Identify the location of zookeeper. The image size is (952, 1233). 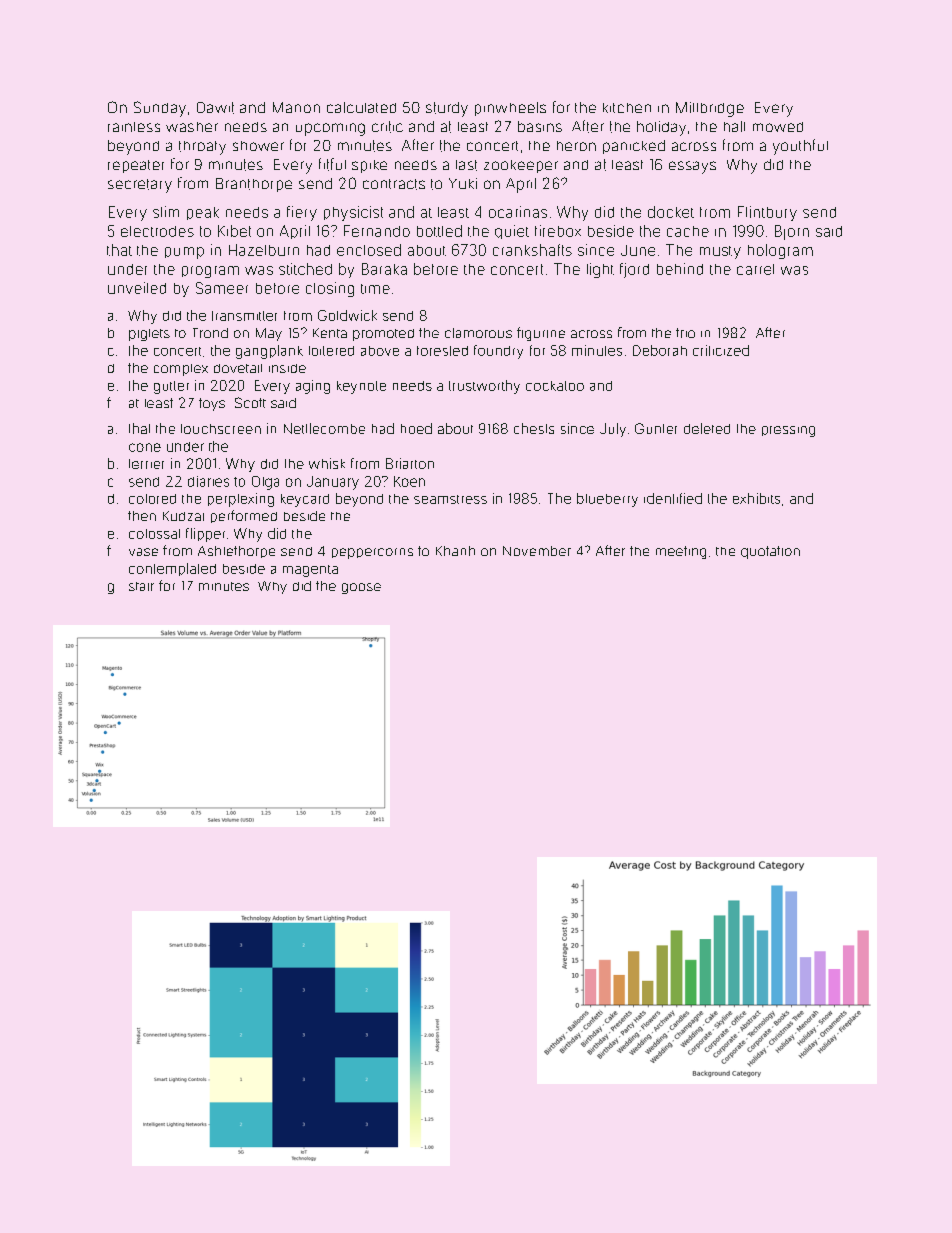
(521, 166).
